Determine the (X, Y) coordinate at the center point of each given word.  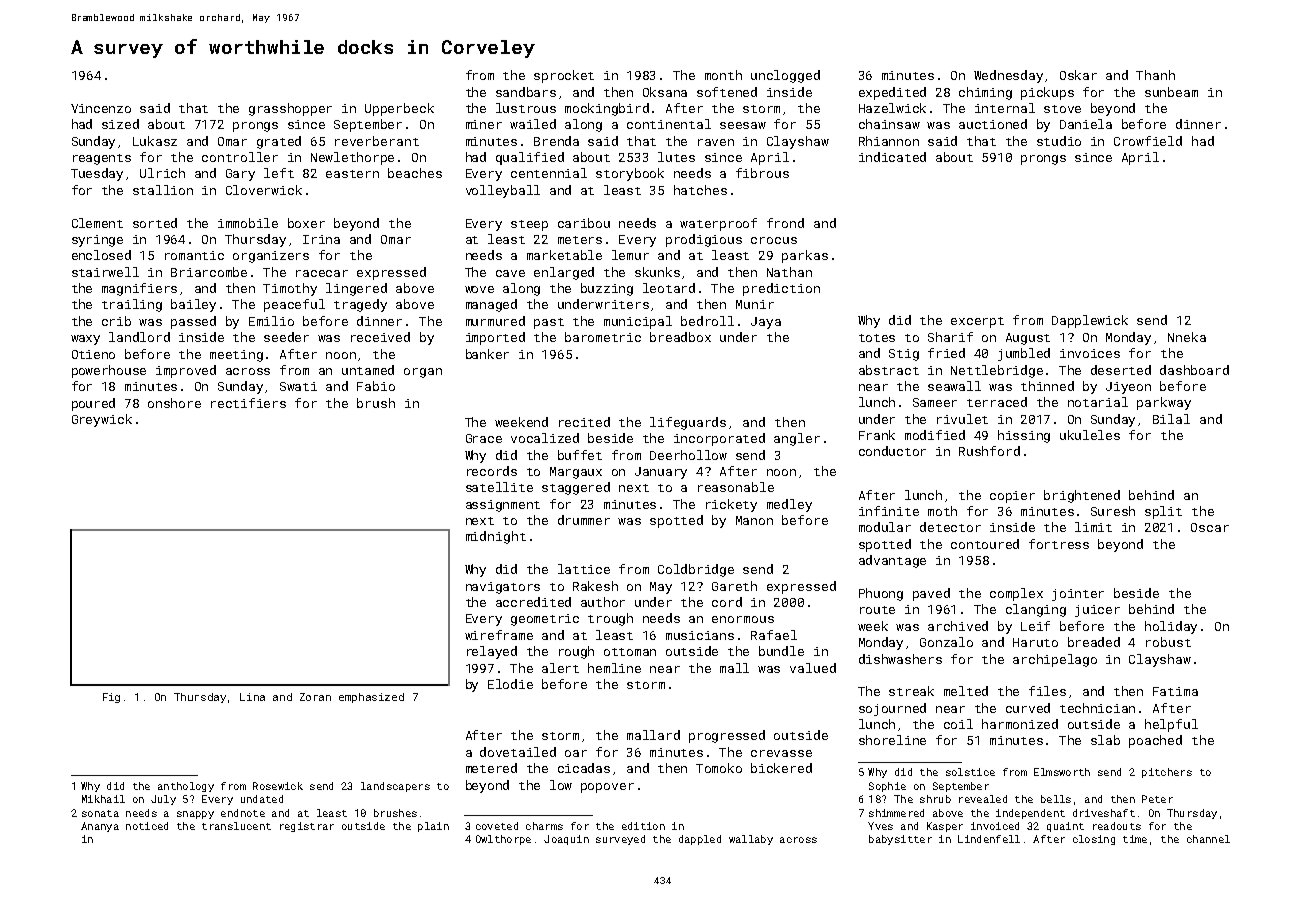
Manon (754, 520)
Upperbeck (399, 109)
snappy (195, 815)
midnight (496, 537)
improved (186, 371)
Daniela (1086, 124)
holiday (1171, 627)
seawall (954, 386)
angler (797, 439)
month (723, 75)
